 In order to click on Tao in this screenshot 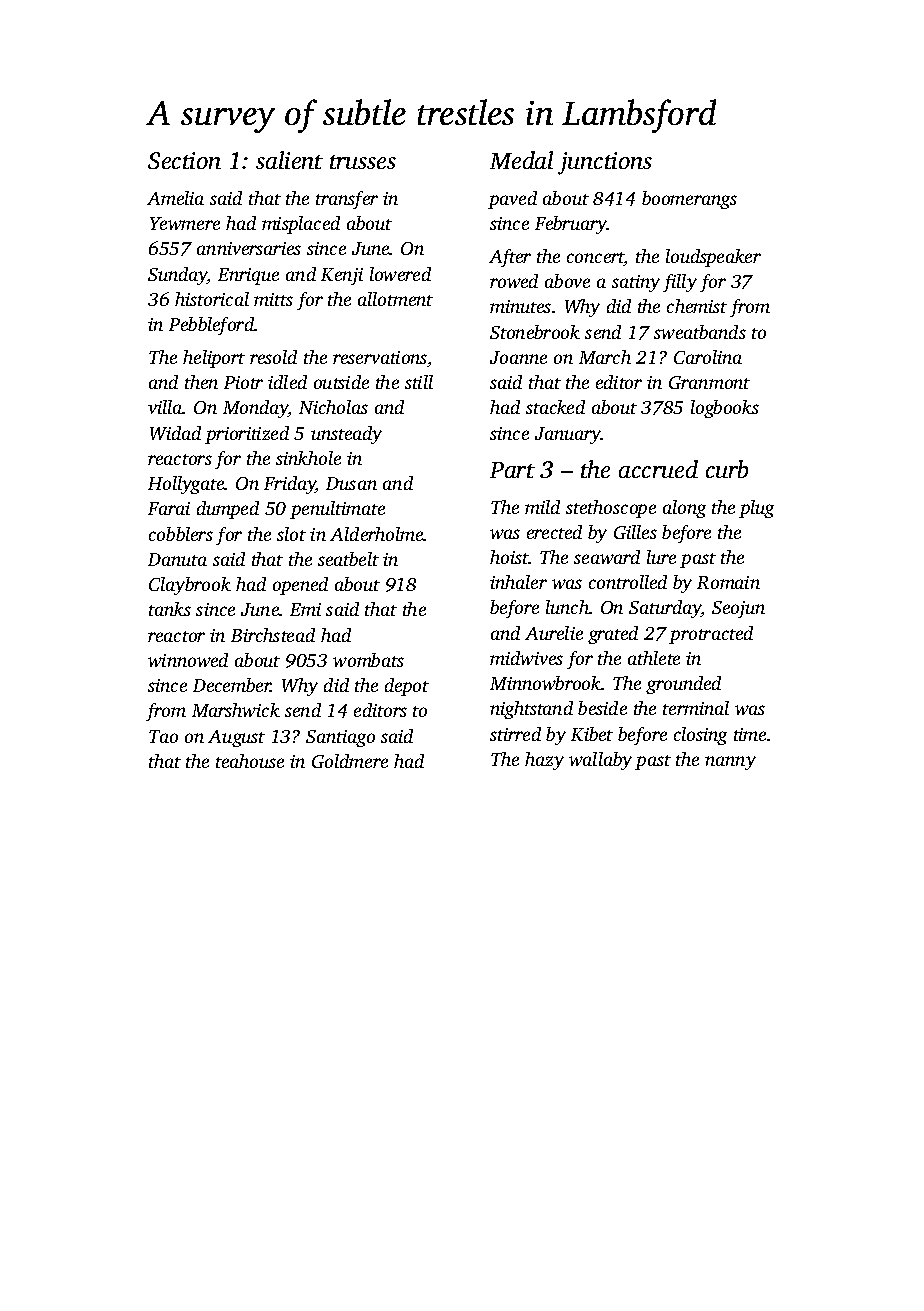, I will do `click(163, 736)`.
